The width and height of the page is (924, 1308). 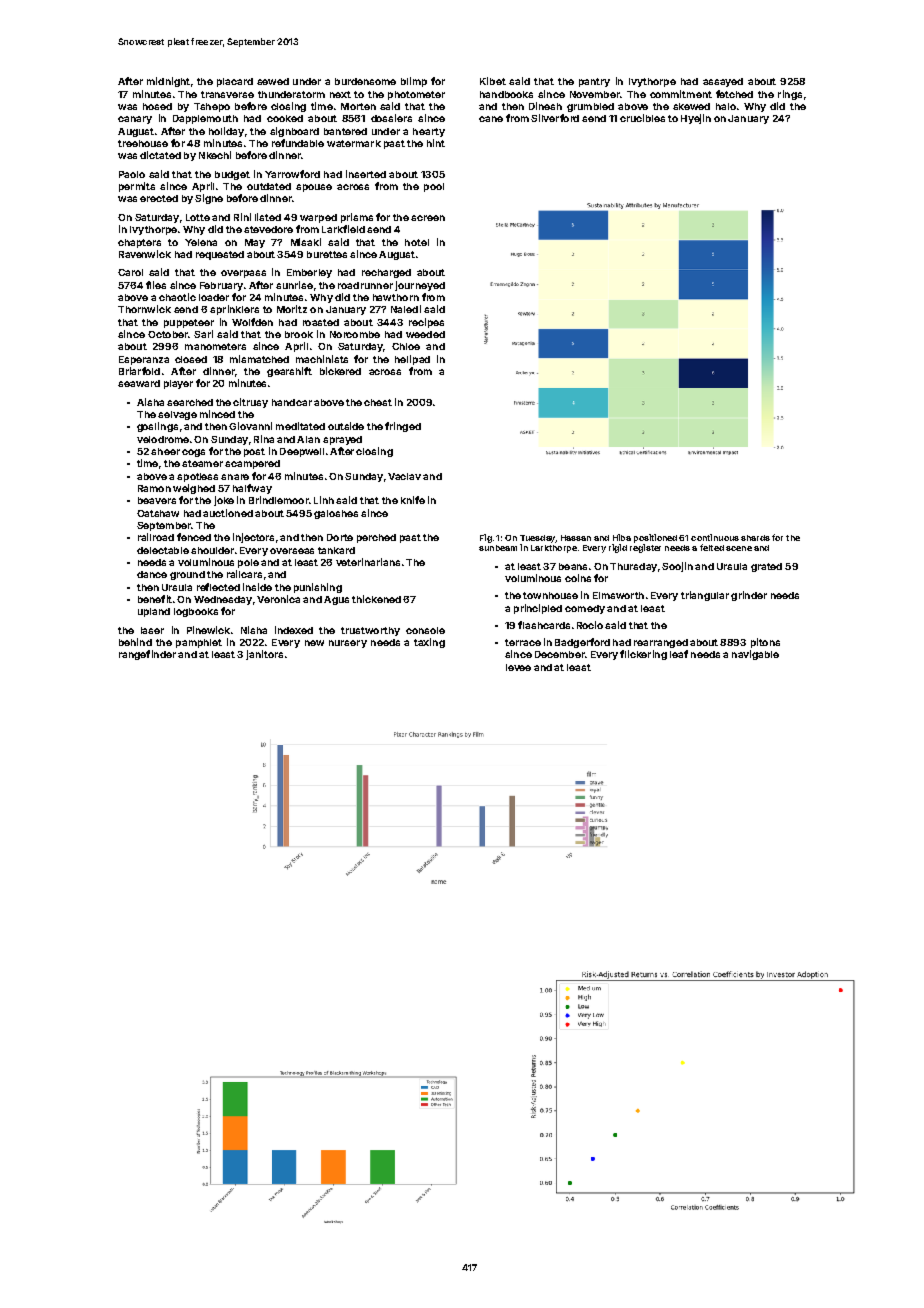 What do you see at coordinates (158, 513) in the page?
I see `Oatshaw` at bounding box center [158, 513].
